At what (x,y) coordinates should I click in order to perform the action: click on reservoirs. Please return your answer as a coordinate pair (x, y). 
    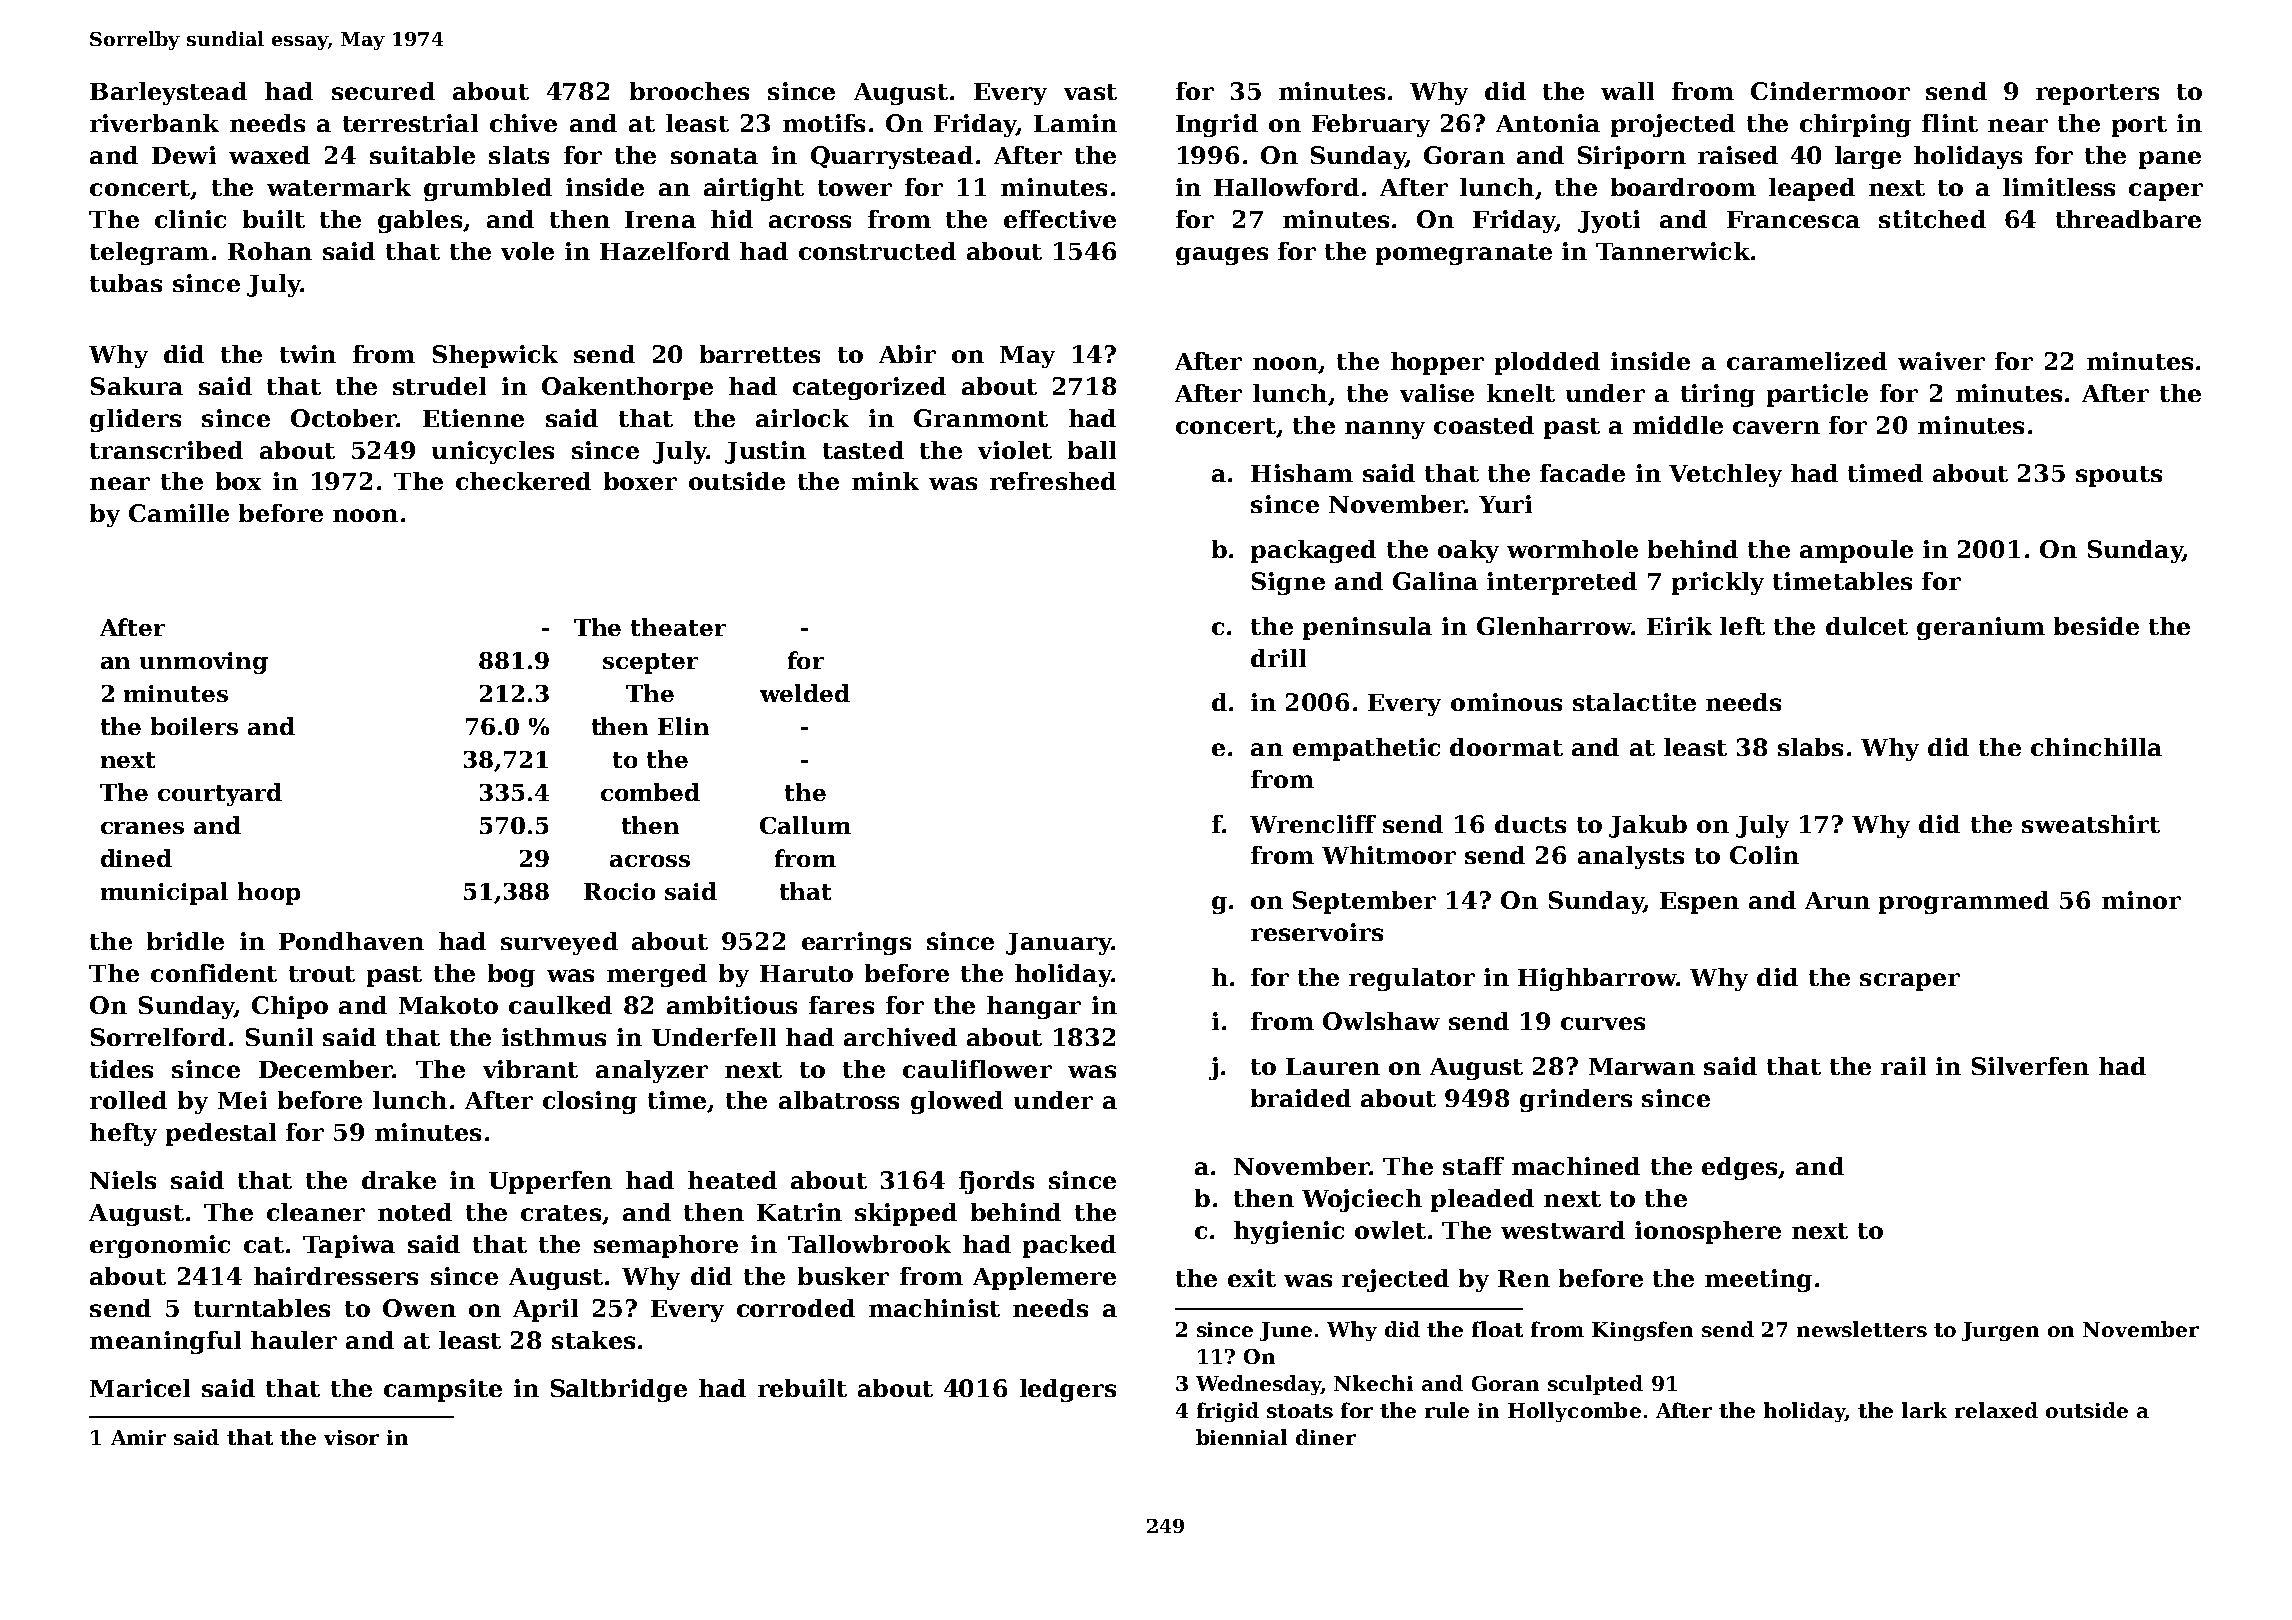
    Looking at the image, I should click on (1317, 932).
